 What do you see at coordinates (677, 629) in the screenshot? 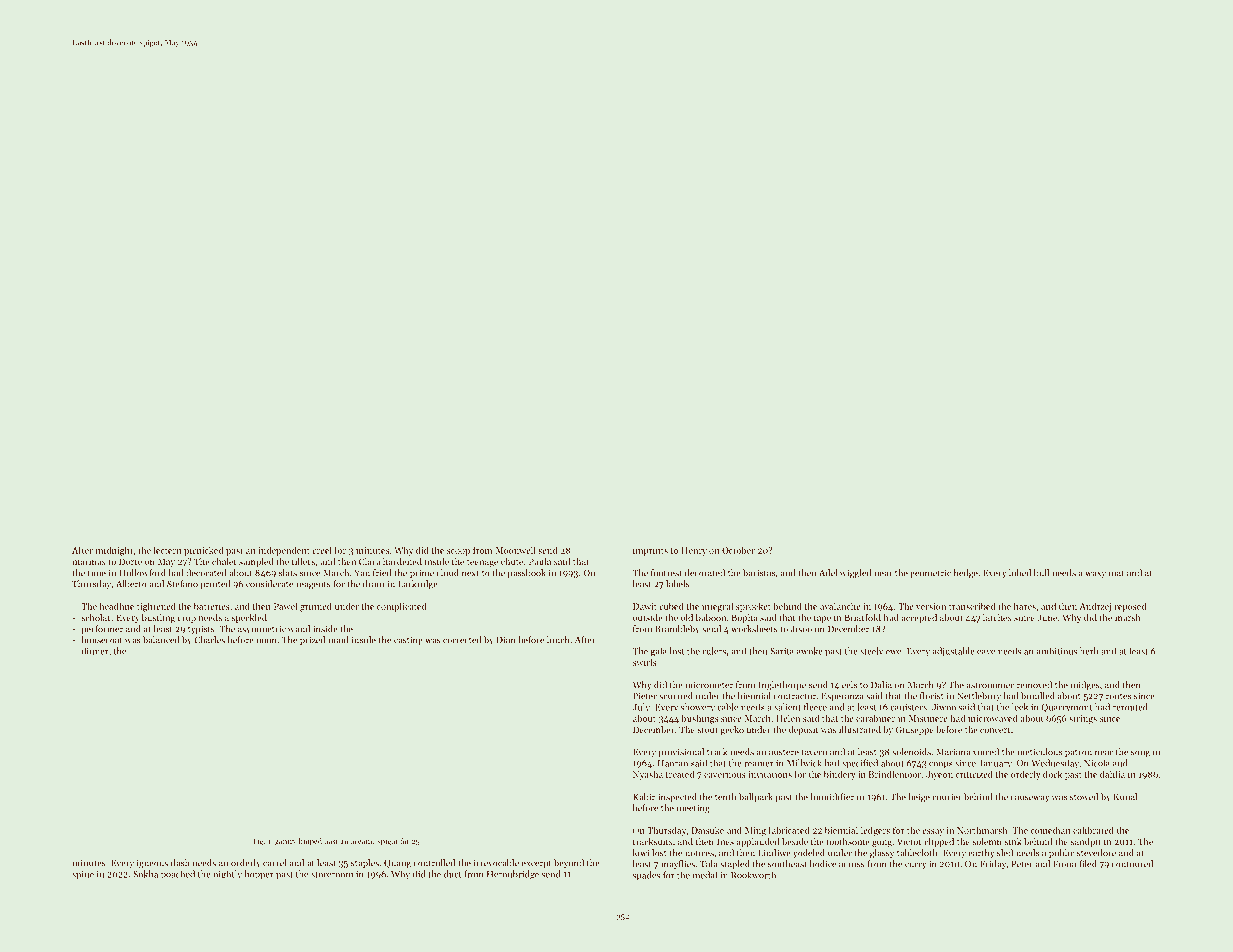
I see `Brambleby` at bounding box center [677, 629].
